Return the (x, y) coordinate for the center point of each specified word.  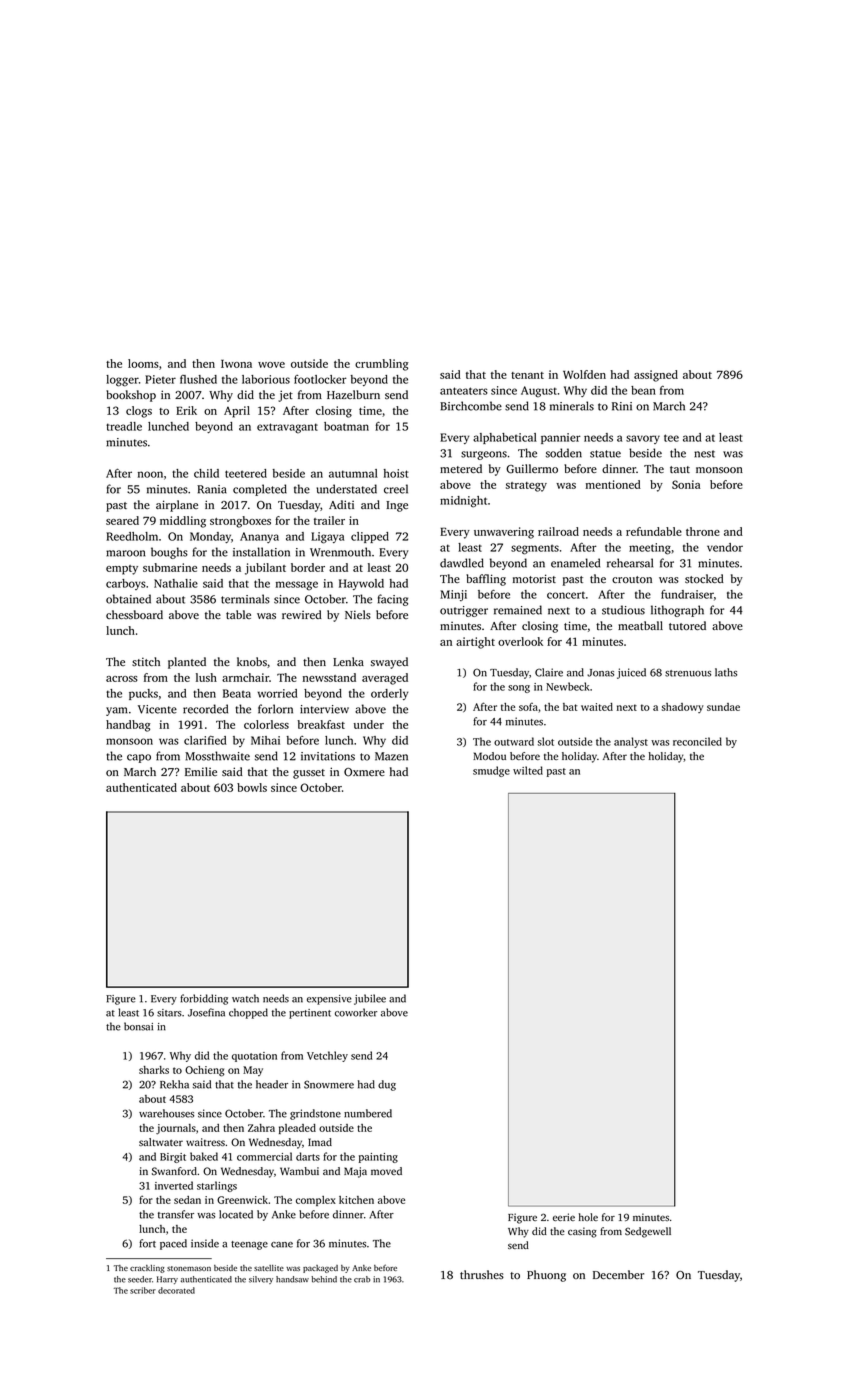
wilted (528, 770)
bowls (252, 787)
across (122, 679)
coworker (356, 1012)
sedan (187, 1200)
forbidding (204, 999)
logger (122, 381)
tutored (687, 625)
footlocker (320, 379)
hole (588, 1217)
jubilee (370, 999)
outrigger (464, 611)
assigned (656, 376)
